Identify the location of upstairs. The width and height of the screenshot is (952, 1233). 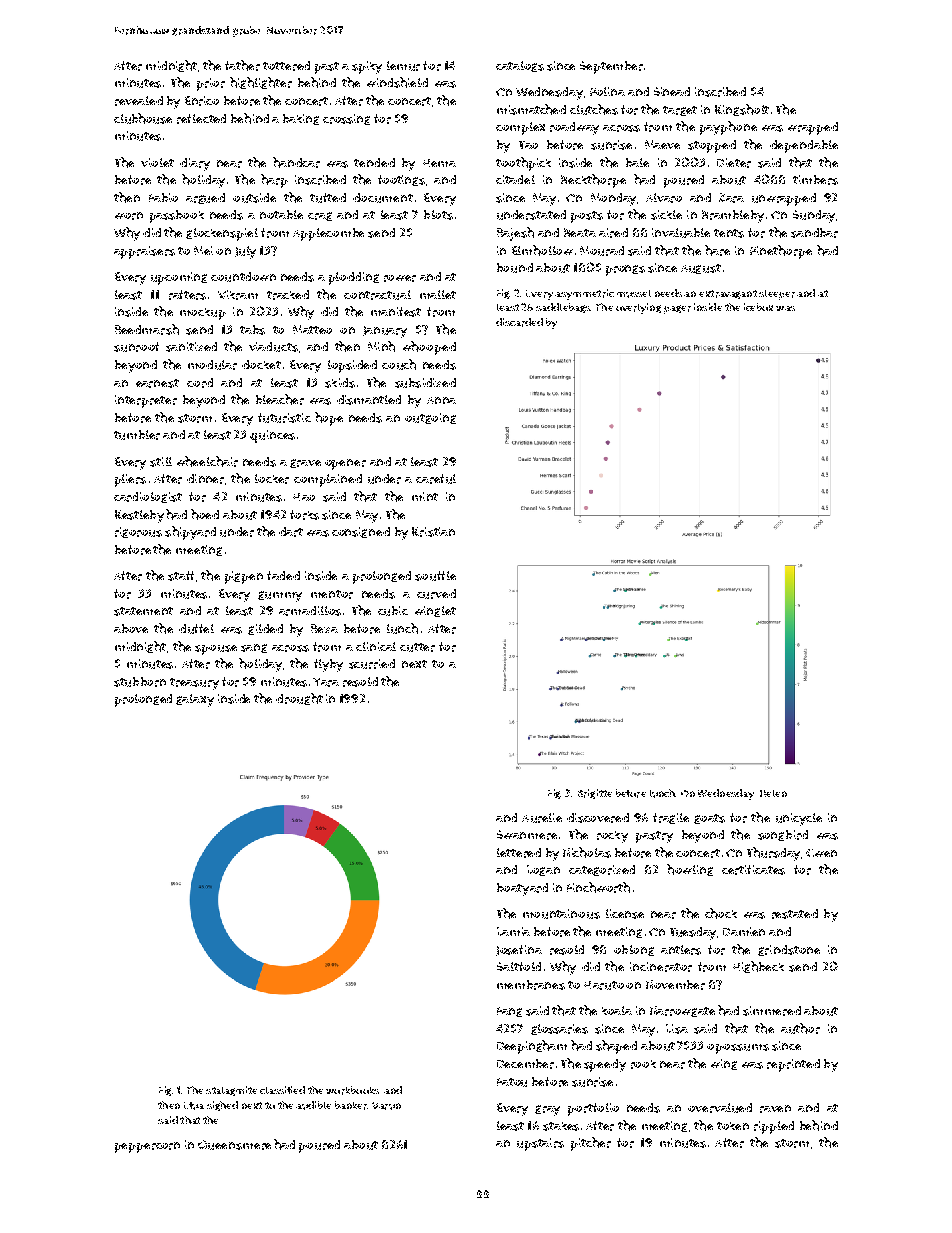
(540, 1144).
